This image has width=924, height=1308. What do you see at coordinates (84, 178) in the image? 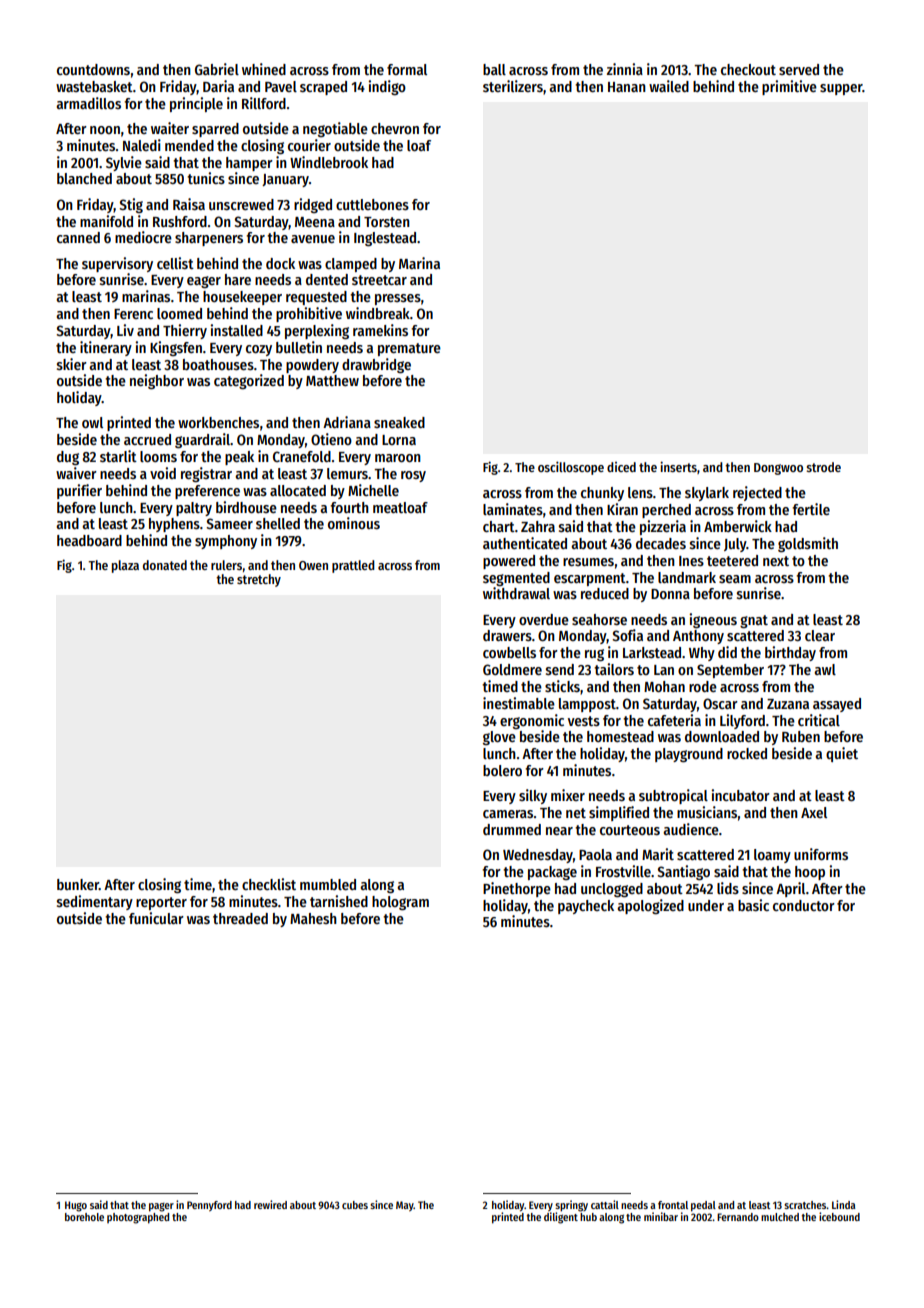
I see `blanched` at bounding box center [84, 178].
